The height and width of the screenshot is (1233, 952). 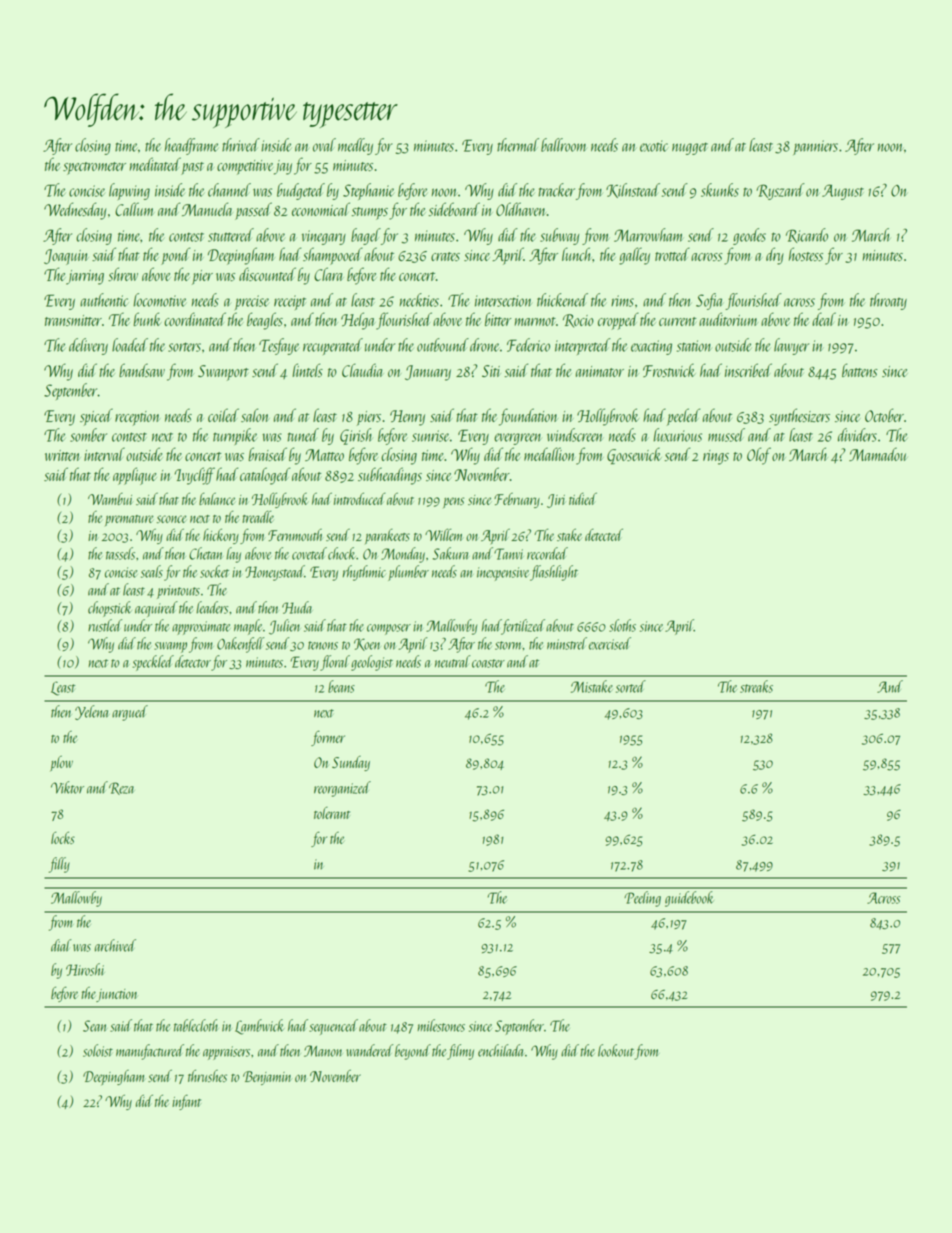 What do you see at coordinates (564, 145) in the screenshot?
I see `ballroom` at bounding box center [564, 145].
